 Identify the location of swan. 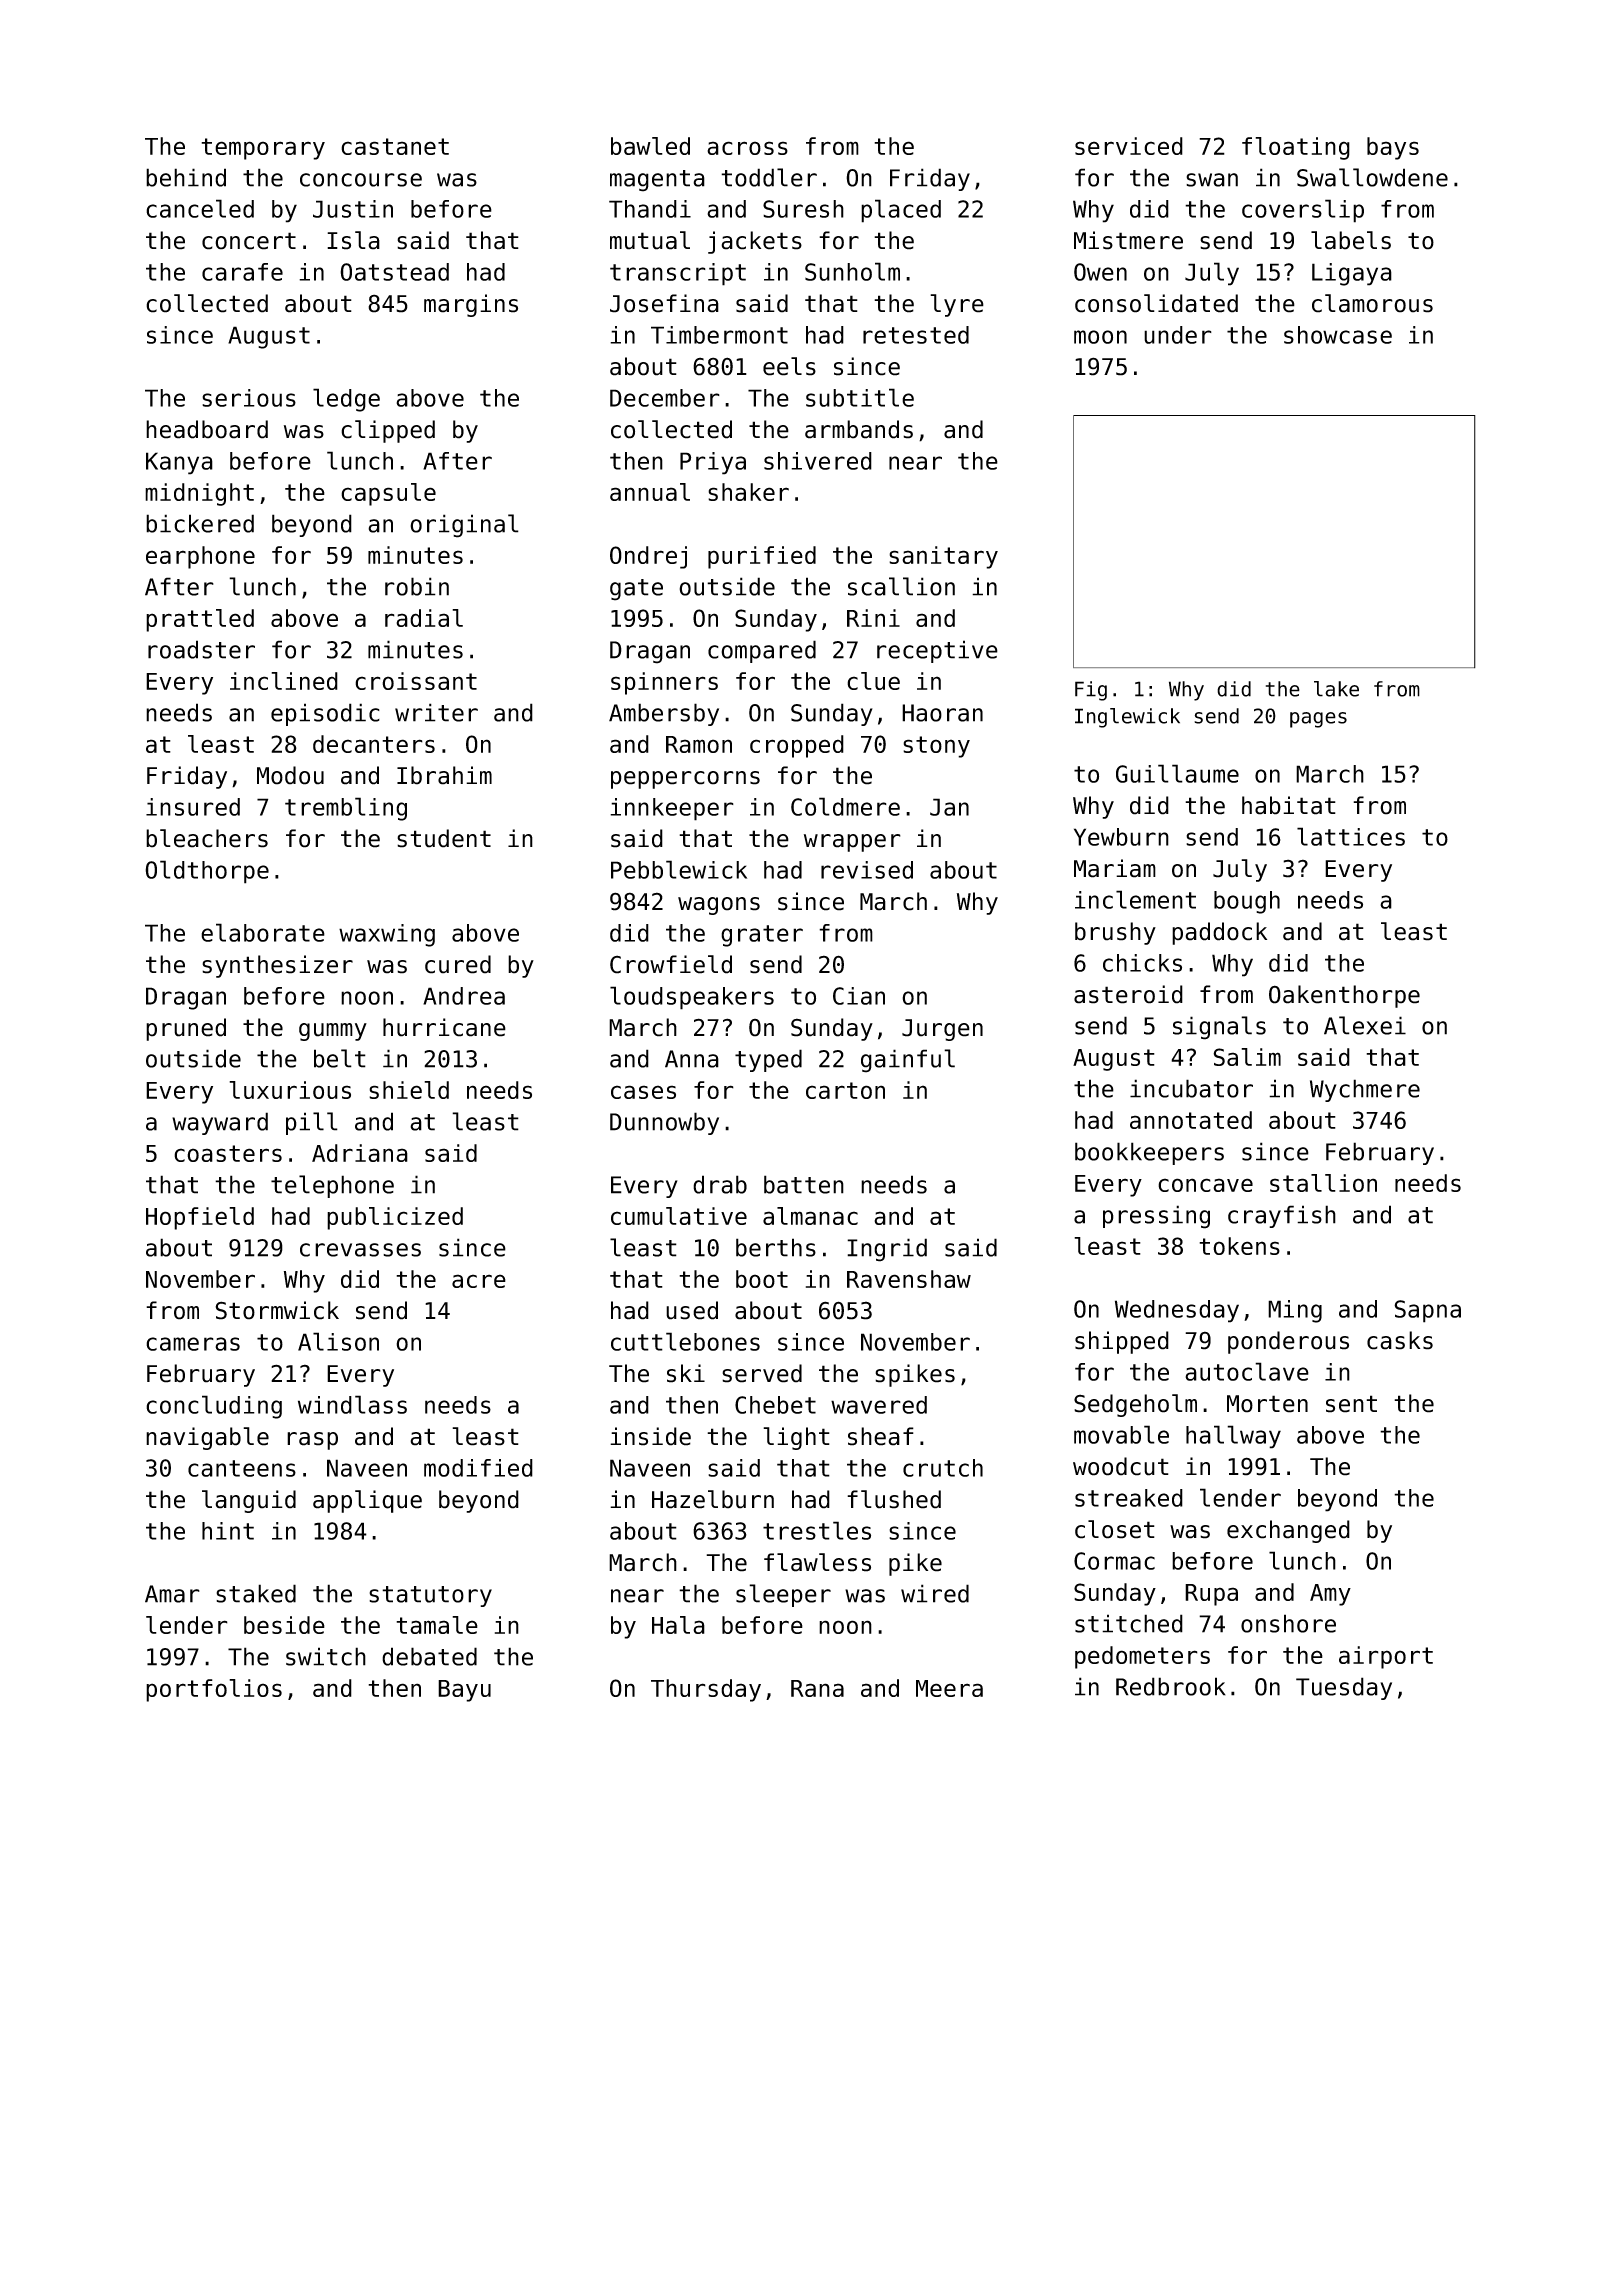
(1212, 180).
